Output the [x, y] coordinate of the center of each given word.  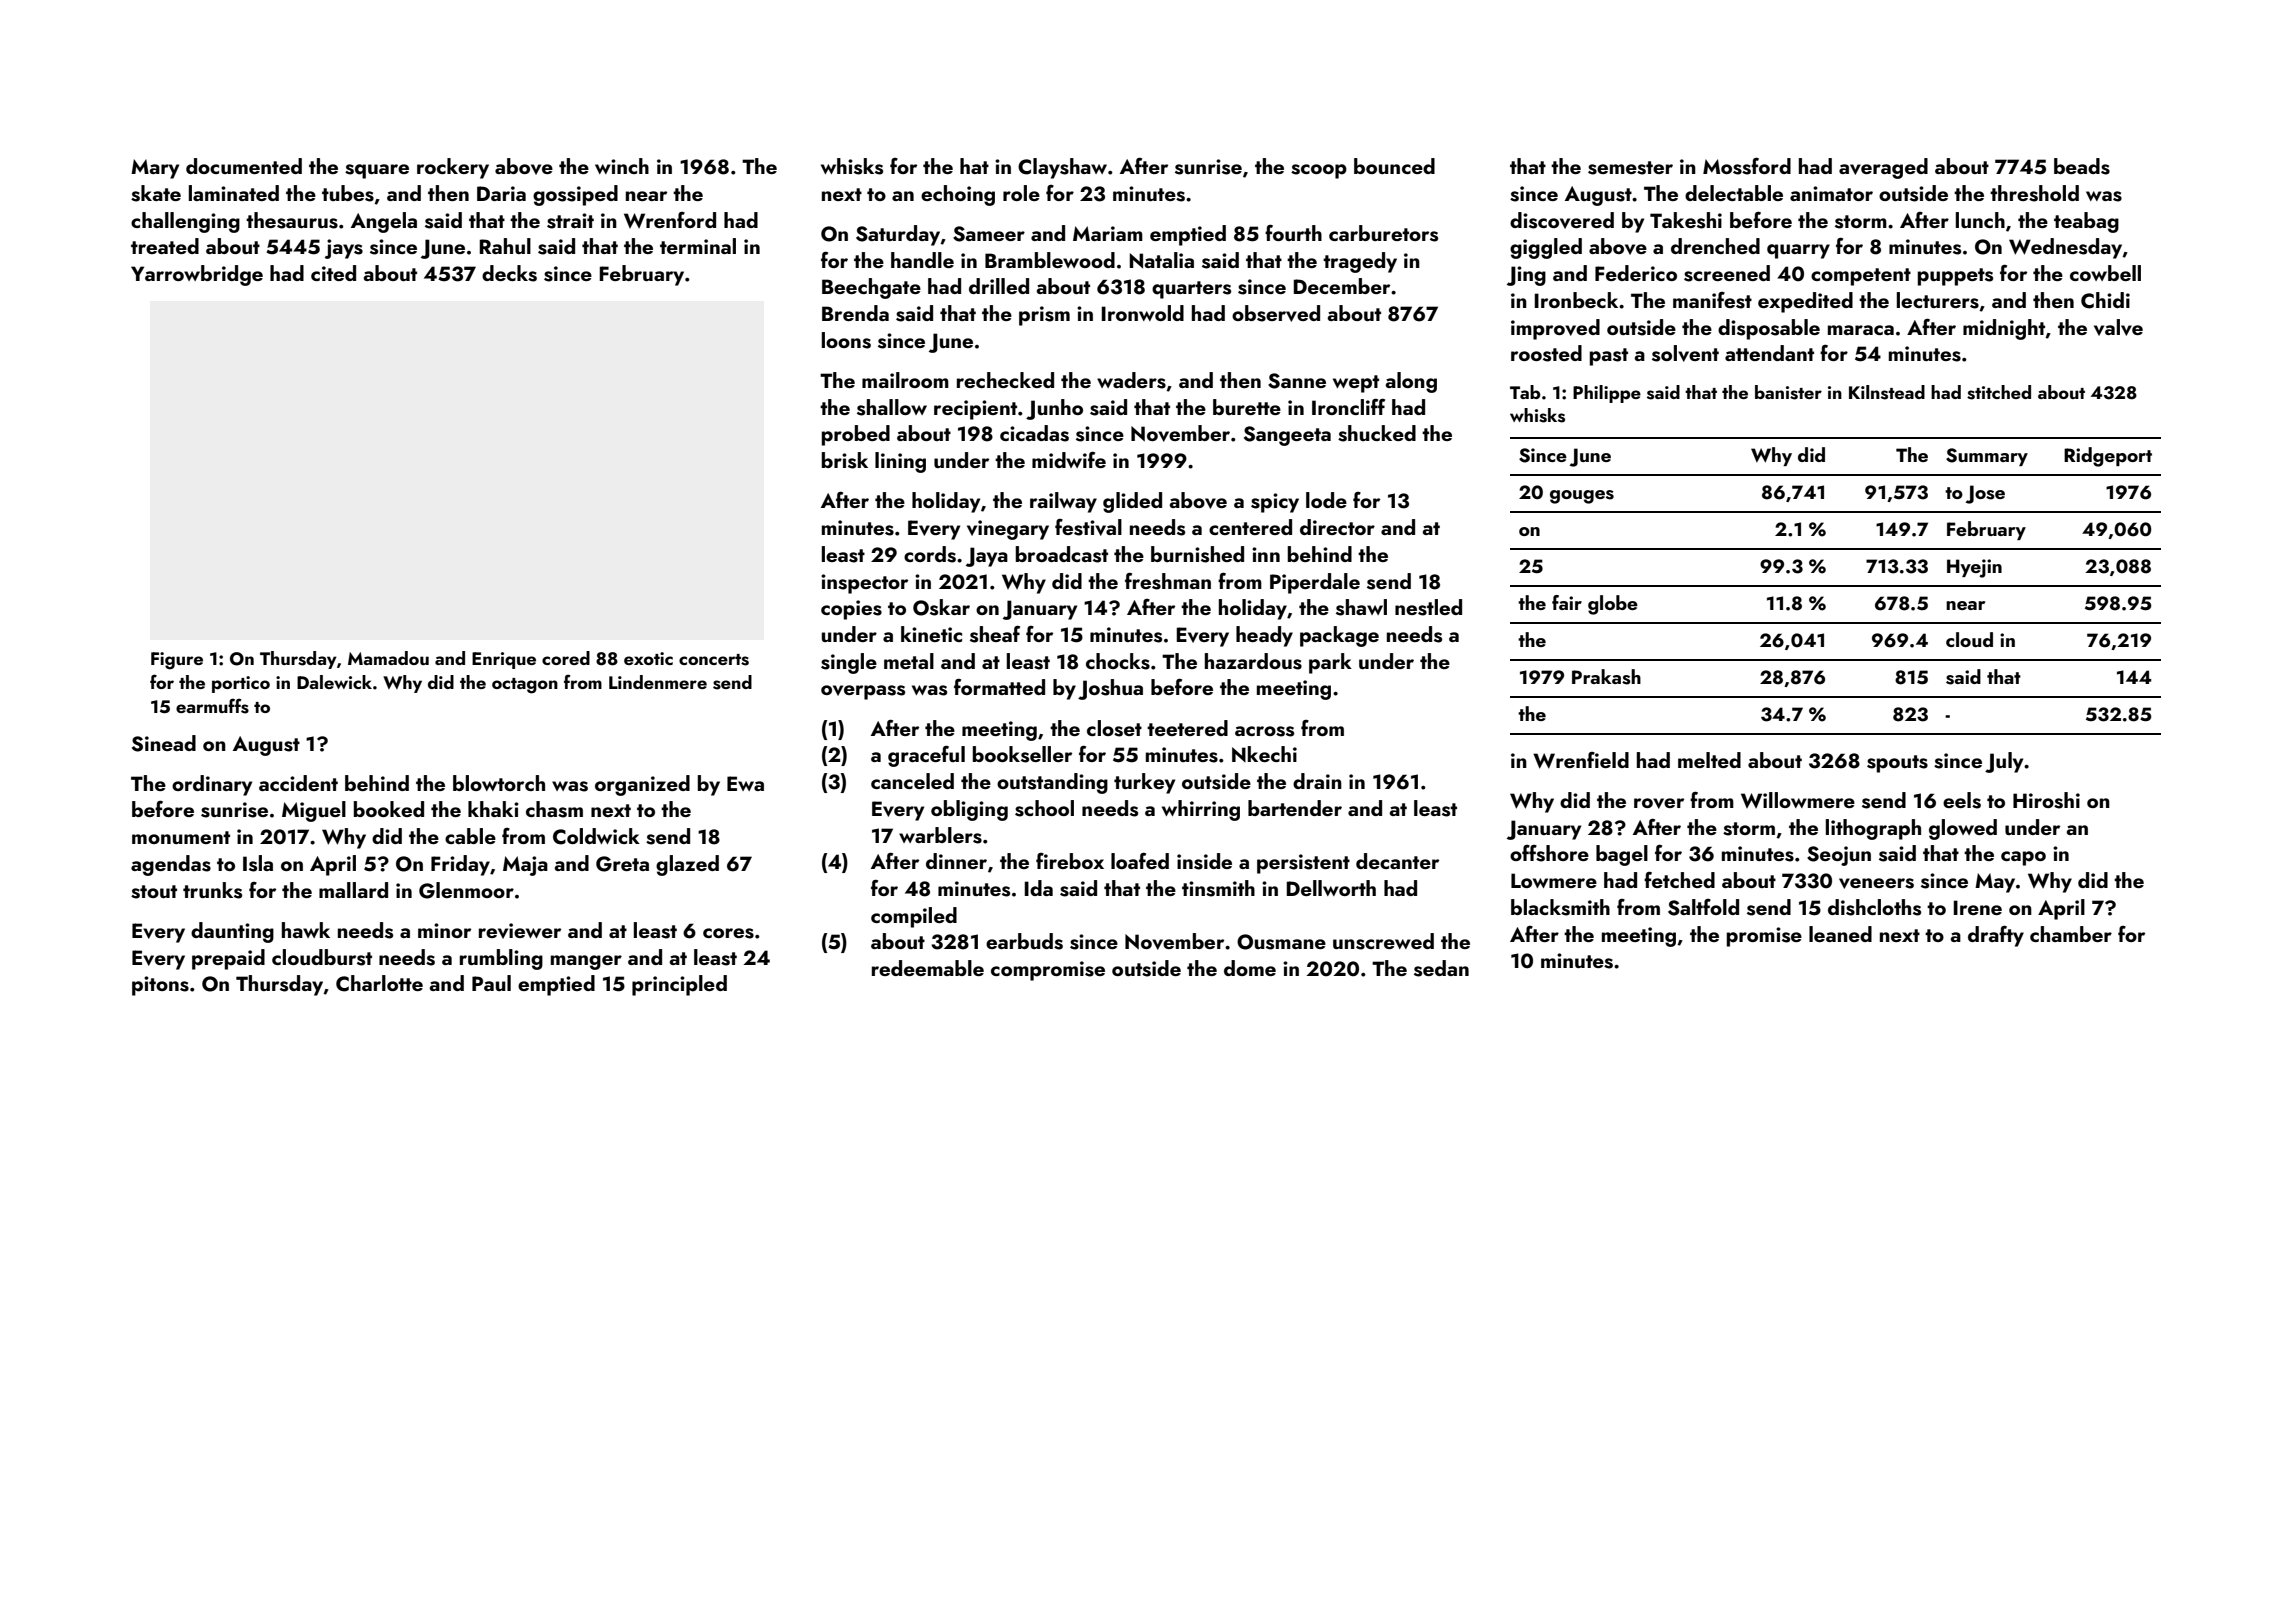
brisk [845, 460]
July [2004, 762]
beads [2082, 166]
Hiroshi [2046, 800]
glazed [687, 865]
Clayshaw [1062, 168]
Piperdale [1315, 583]
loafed [1140, 861]
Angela [384, 222]
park [1330, 663]
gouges [1582, 497]
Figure [177, 661]
